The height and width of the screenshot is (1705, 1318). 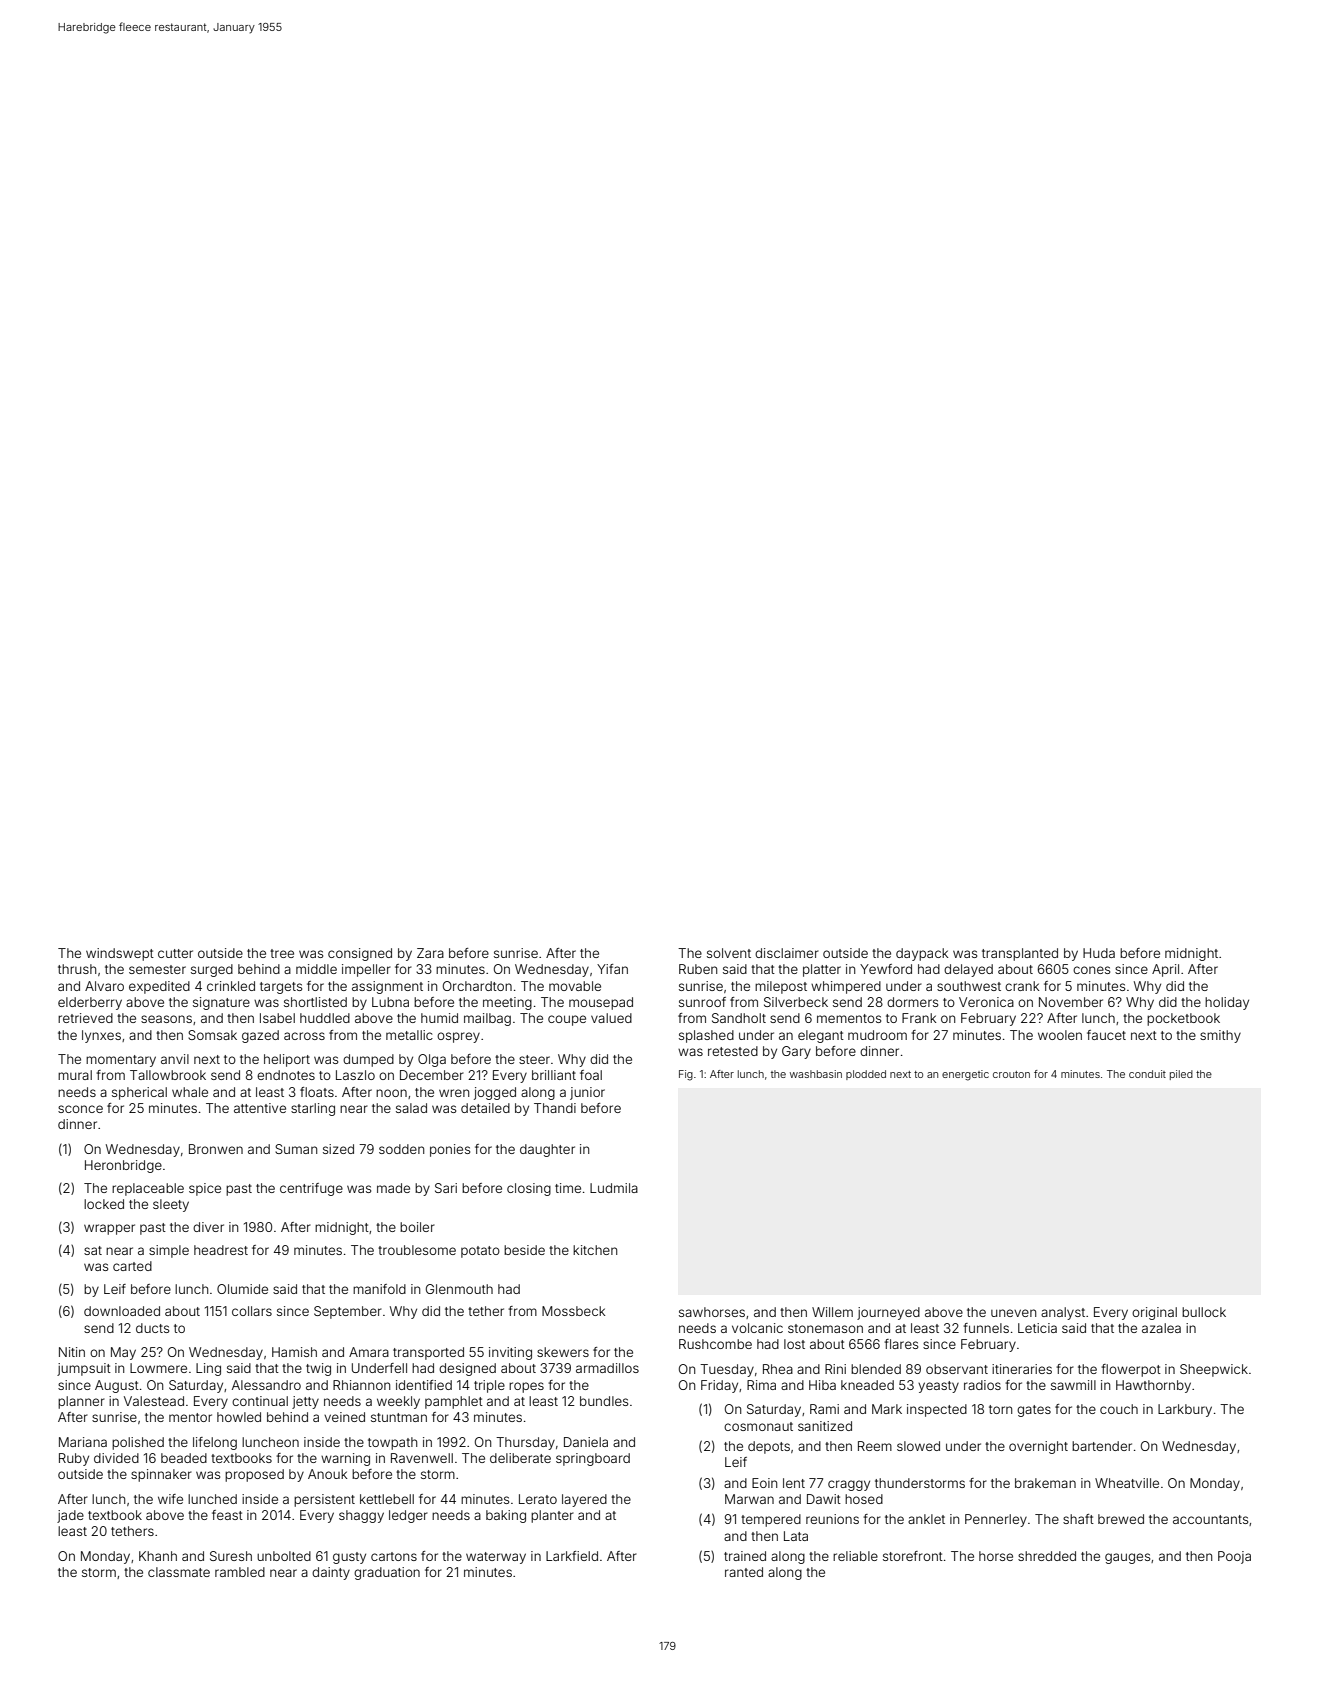 What do you see at coordinates (832, 1312) in the screenshot?
I see `Willem` at bounding box center [832, 1312].
